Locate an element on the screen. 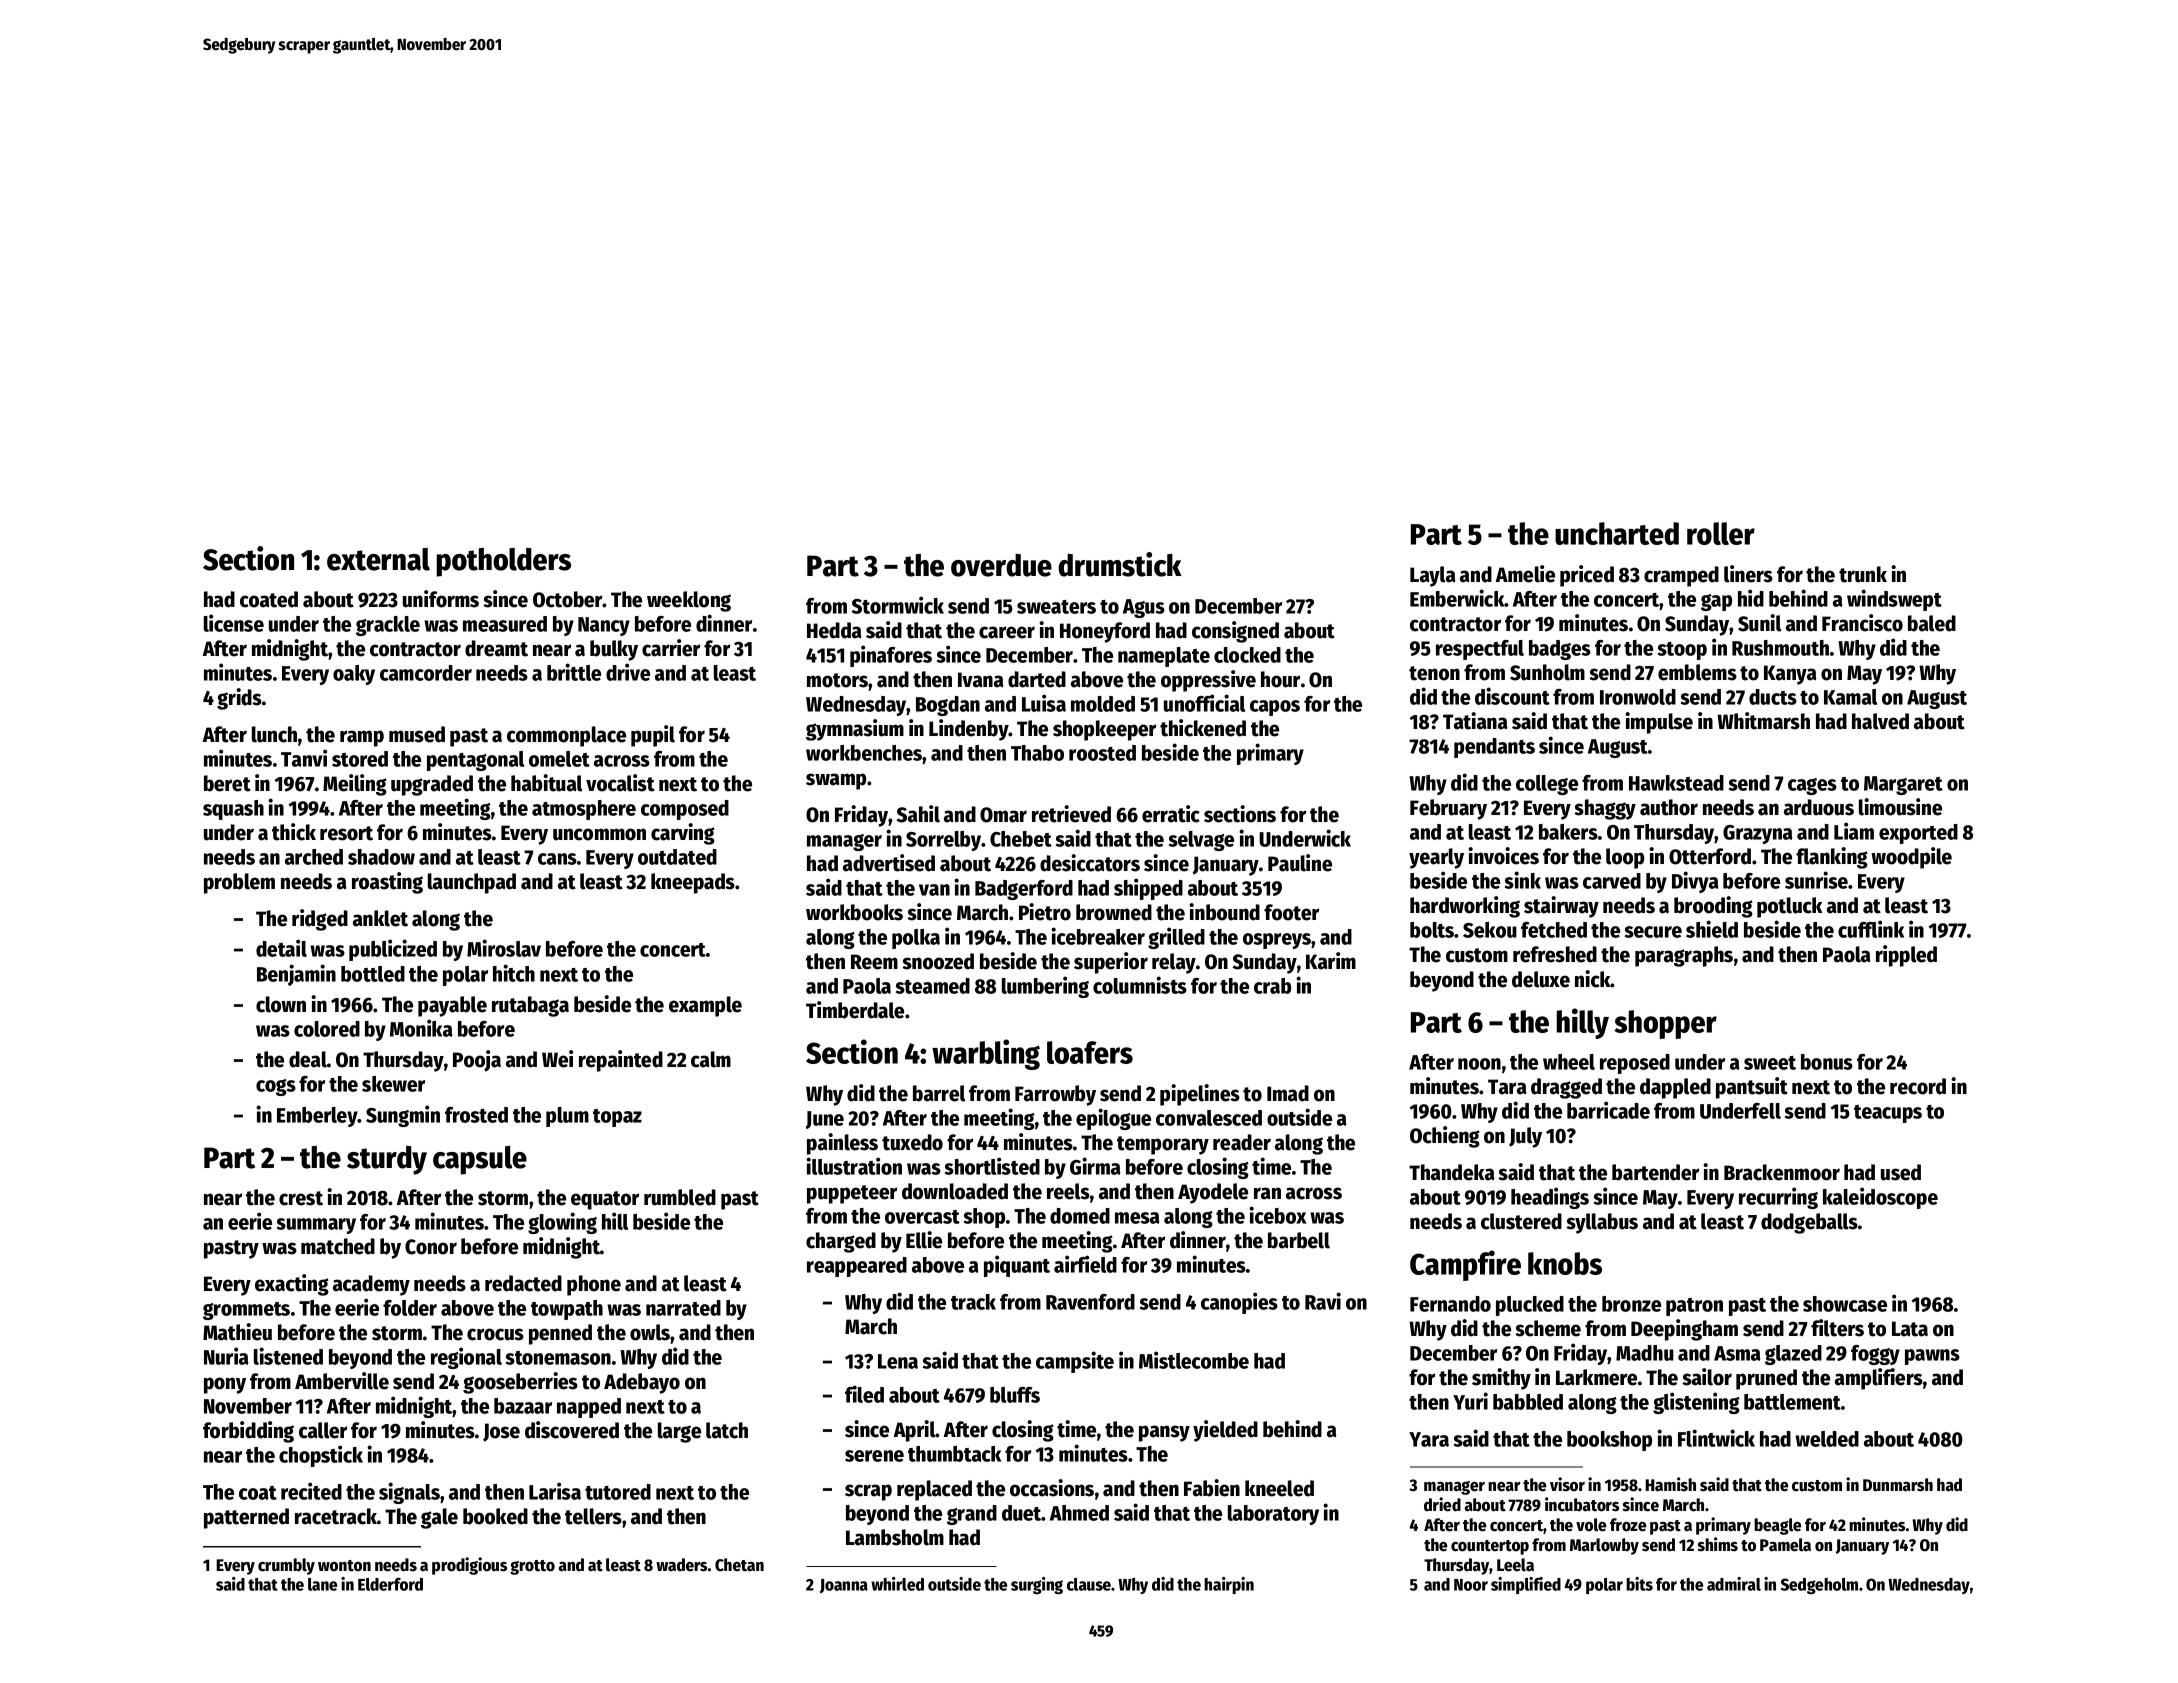 The width and height of the screenshot is (2178, 1683). pipelines is located at coordinates (1200, 1095).
